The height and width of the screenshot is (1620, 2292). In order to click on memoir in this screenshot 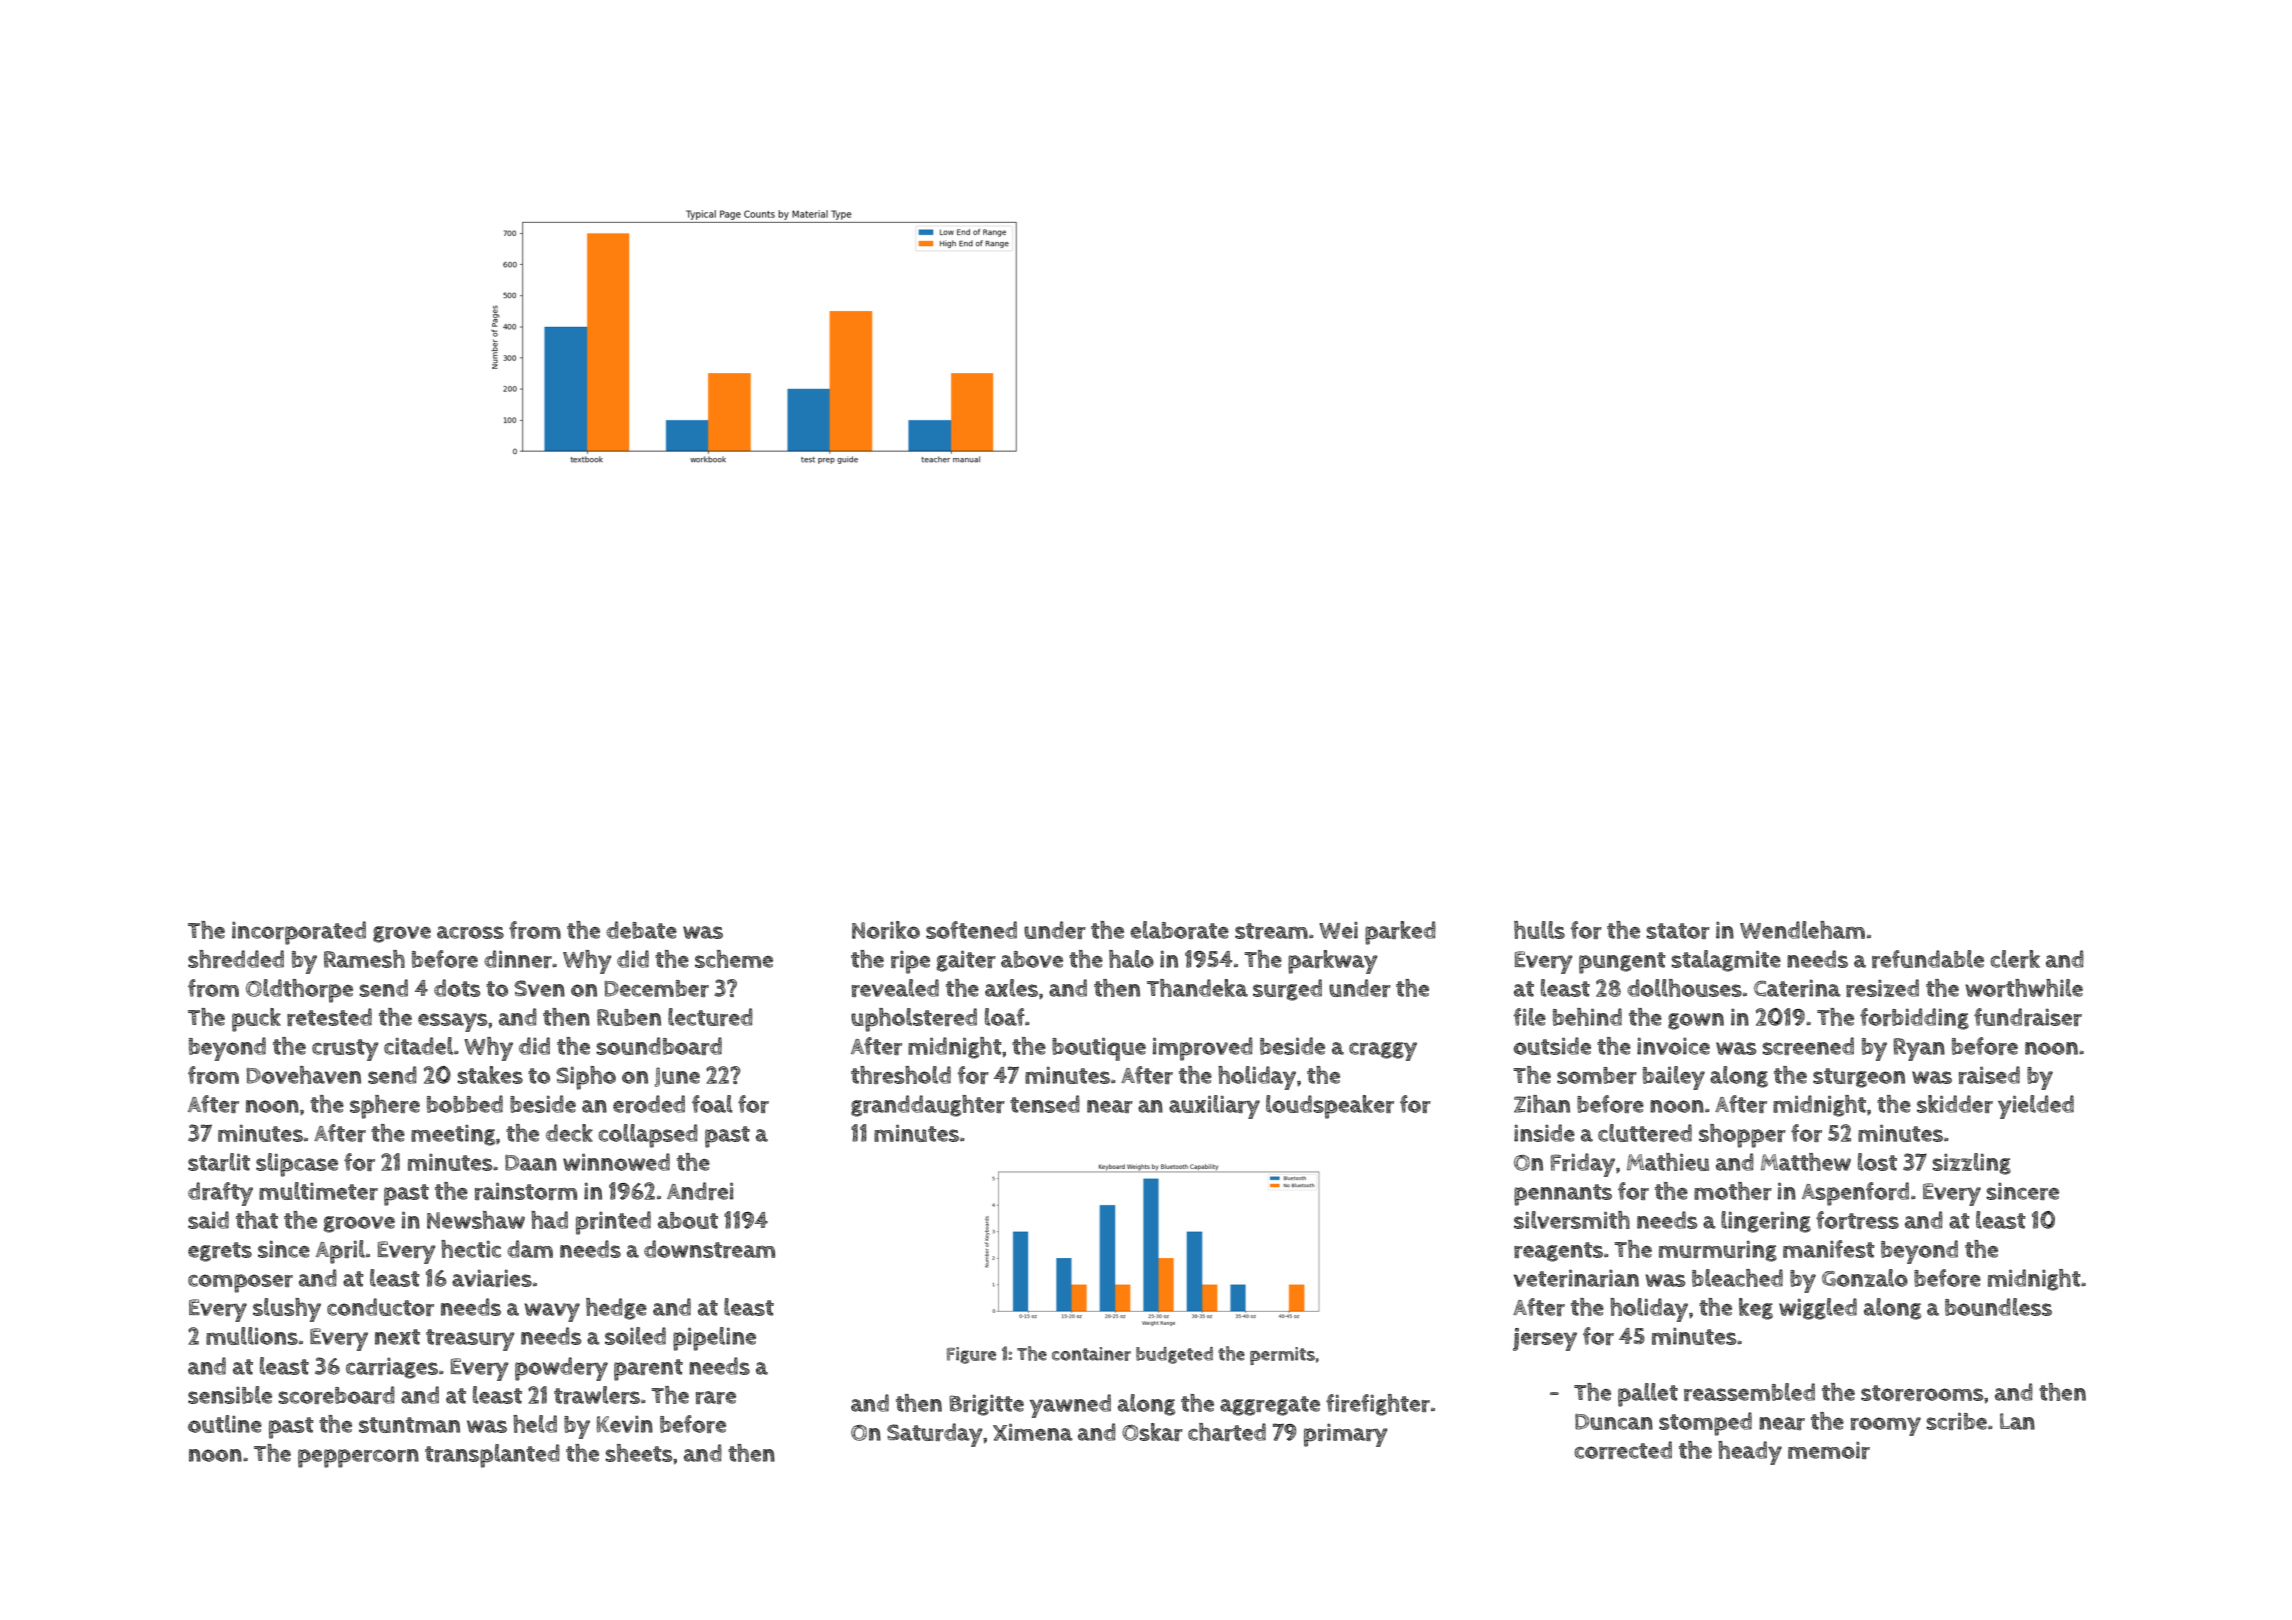, I will do `click(1829, 1450)`.
